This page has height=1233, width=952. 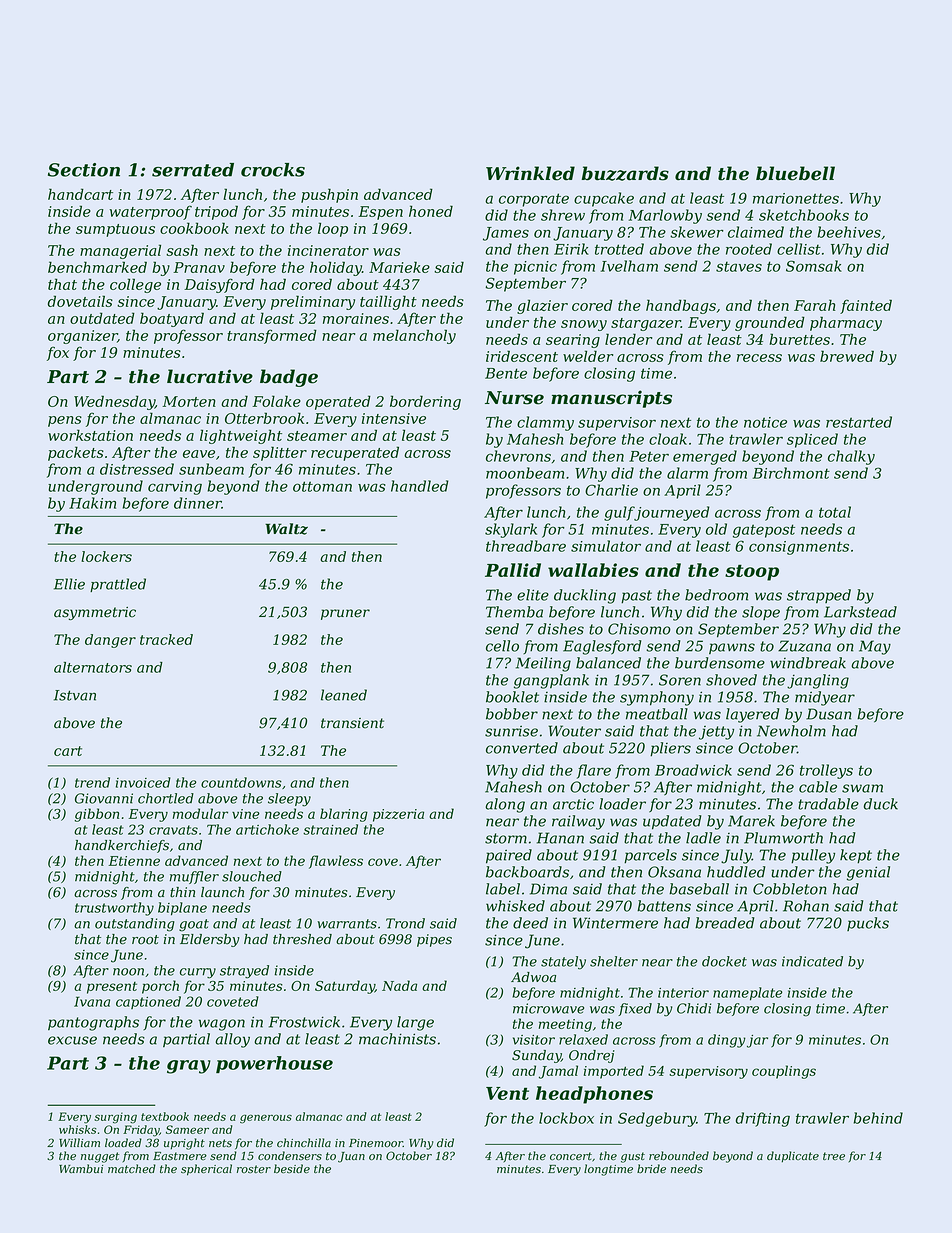 What do you see at coordinates (143, 782) in the page?
I see `invoiced` at bounding box center [143, 782].
